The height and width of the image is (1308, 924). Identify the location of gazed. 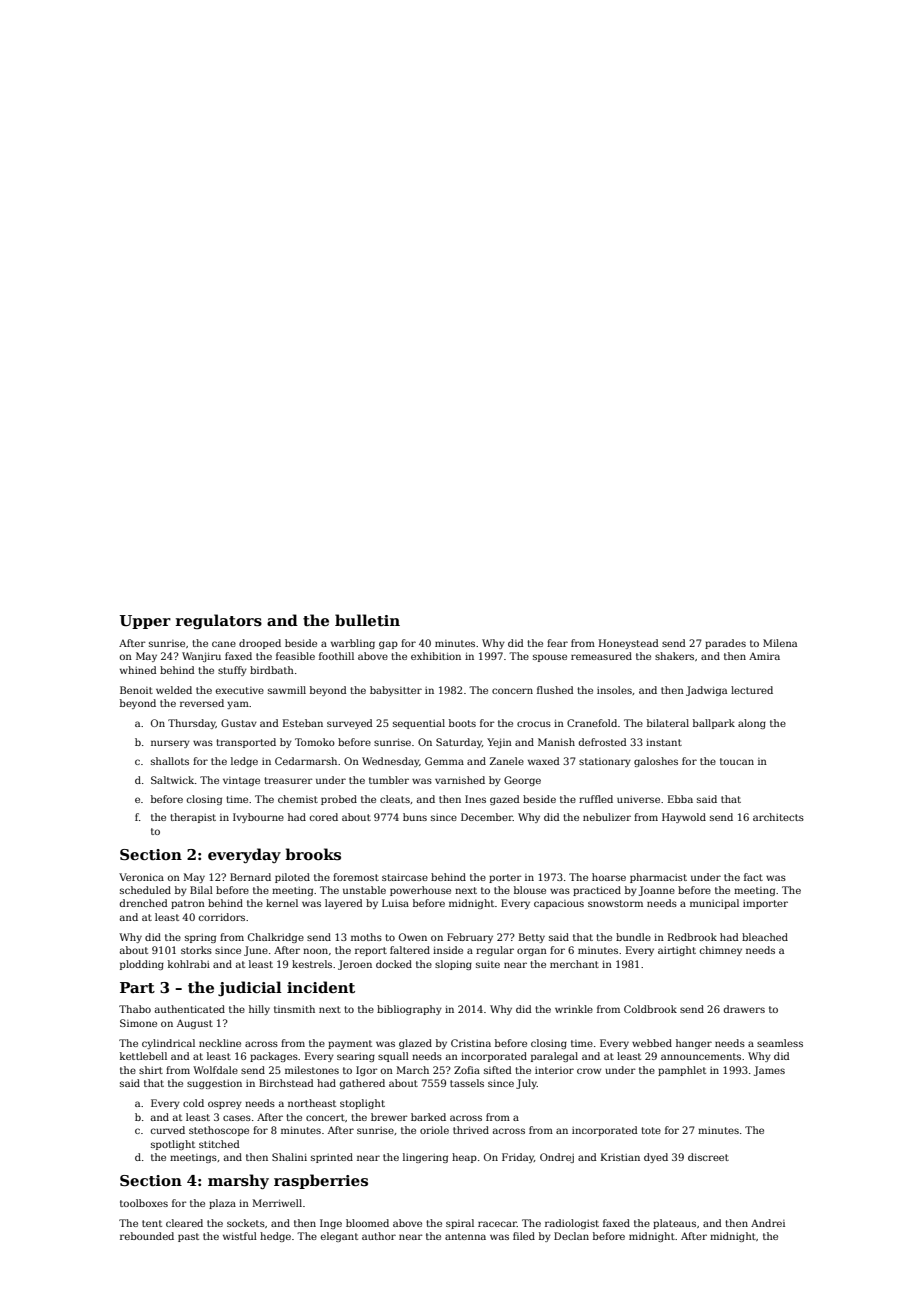
(505, 800).
